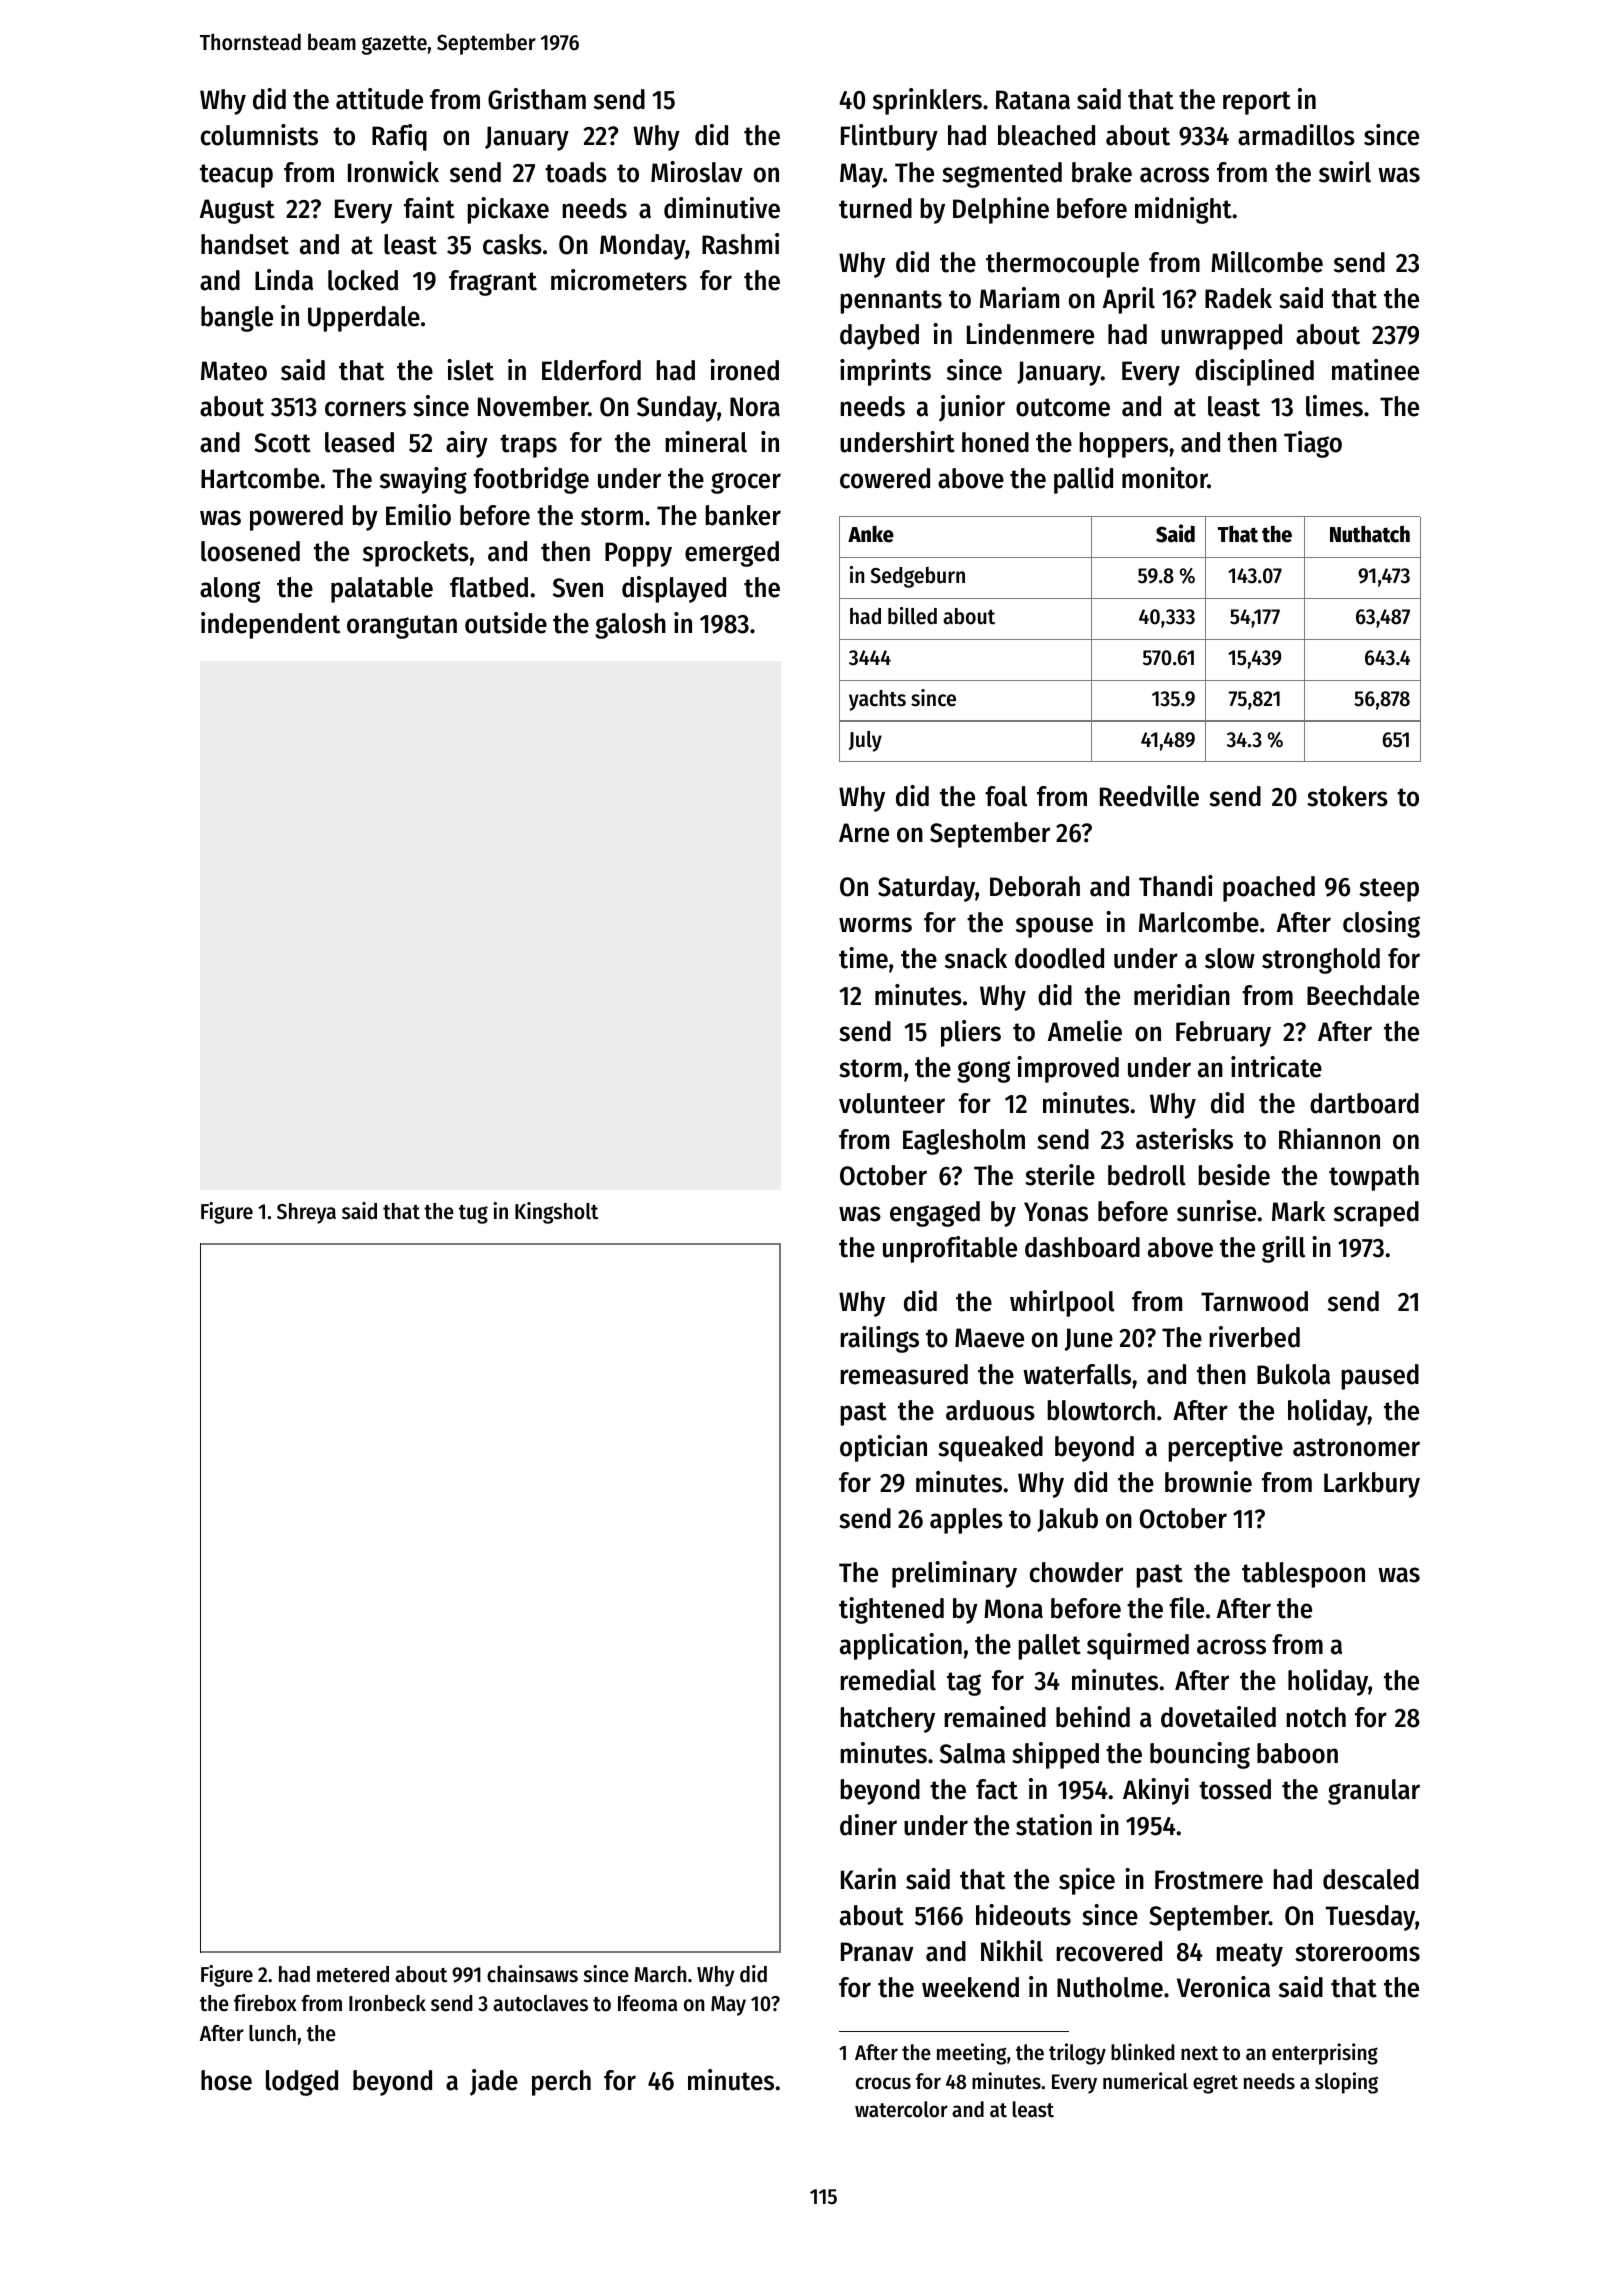 The height and width of the screenshot is (2292, 1620). Describe the element at coordinates (1249, 1955) in the screenshot. I see `meaty` at that location.
